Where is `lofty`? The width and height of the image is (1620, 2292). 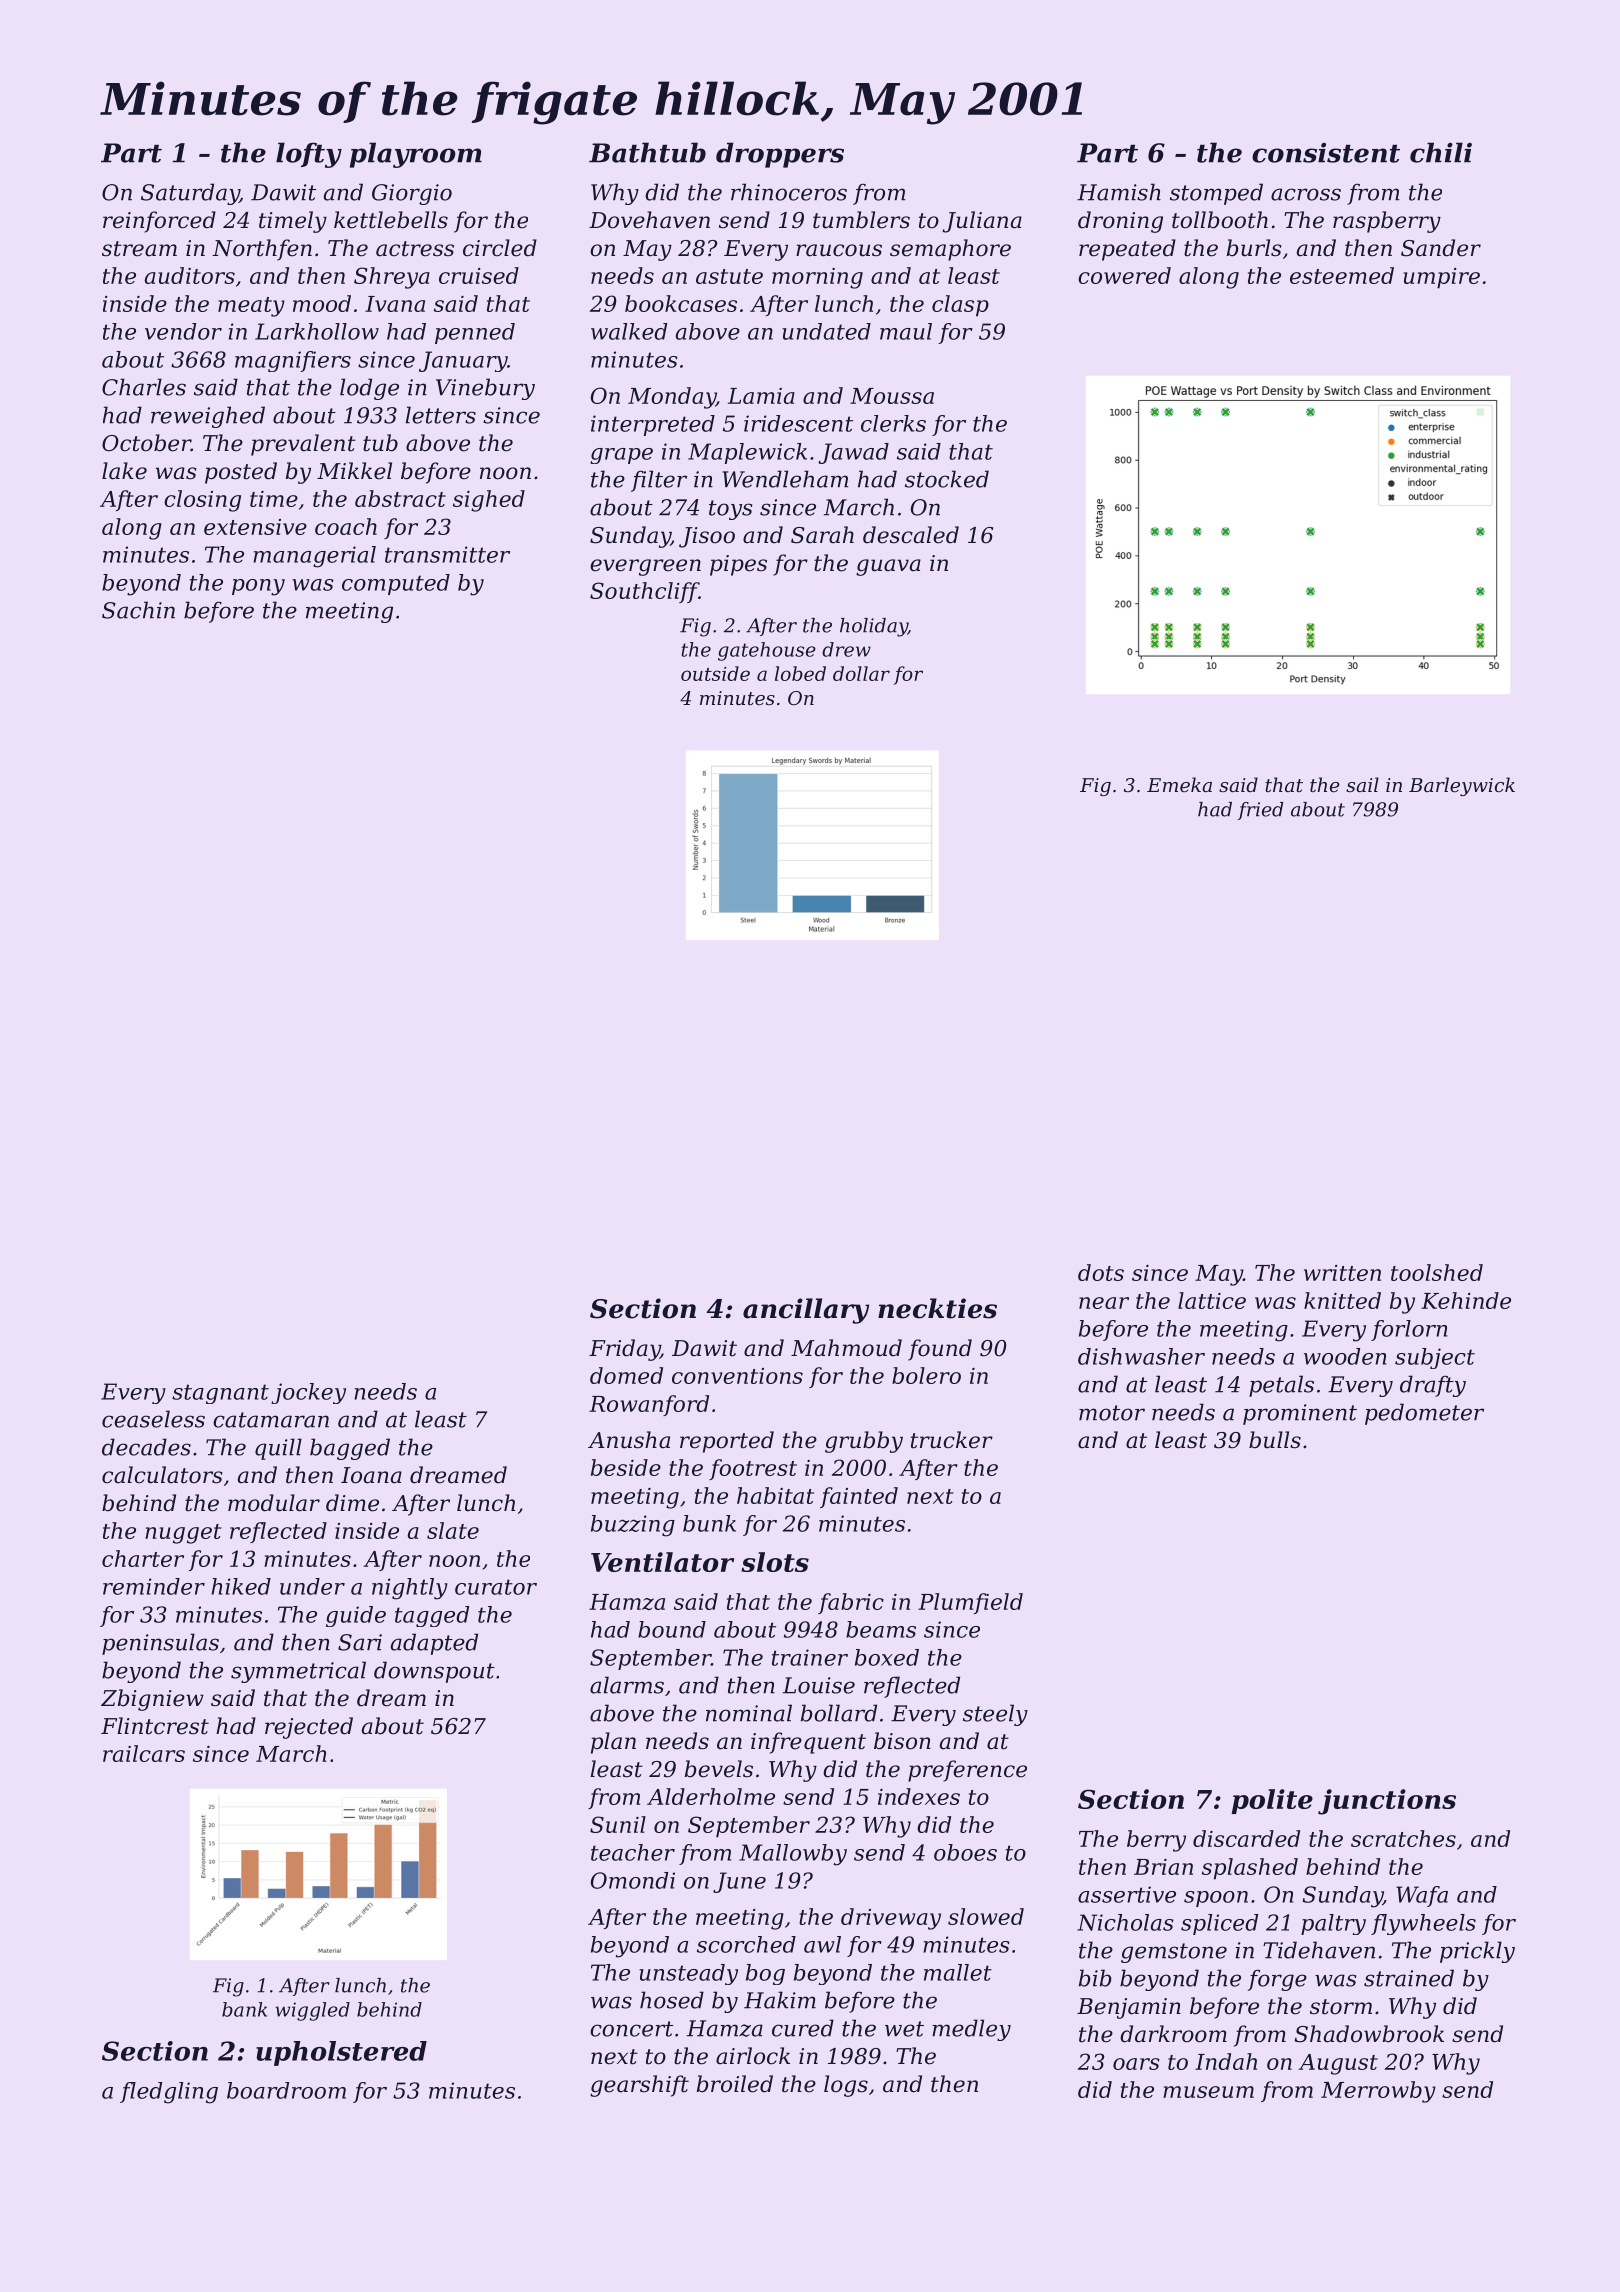
lofty is located at coordinates (309, 155).
